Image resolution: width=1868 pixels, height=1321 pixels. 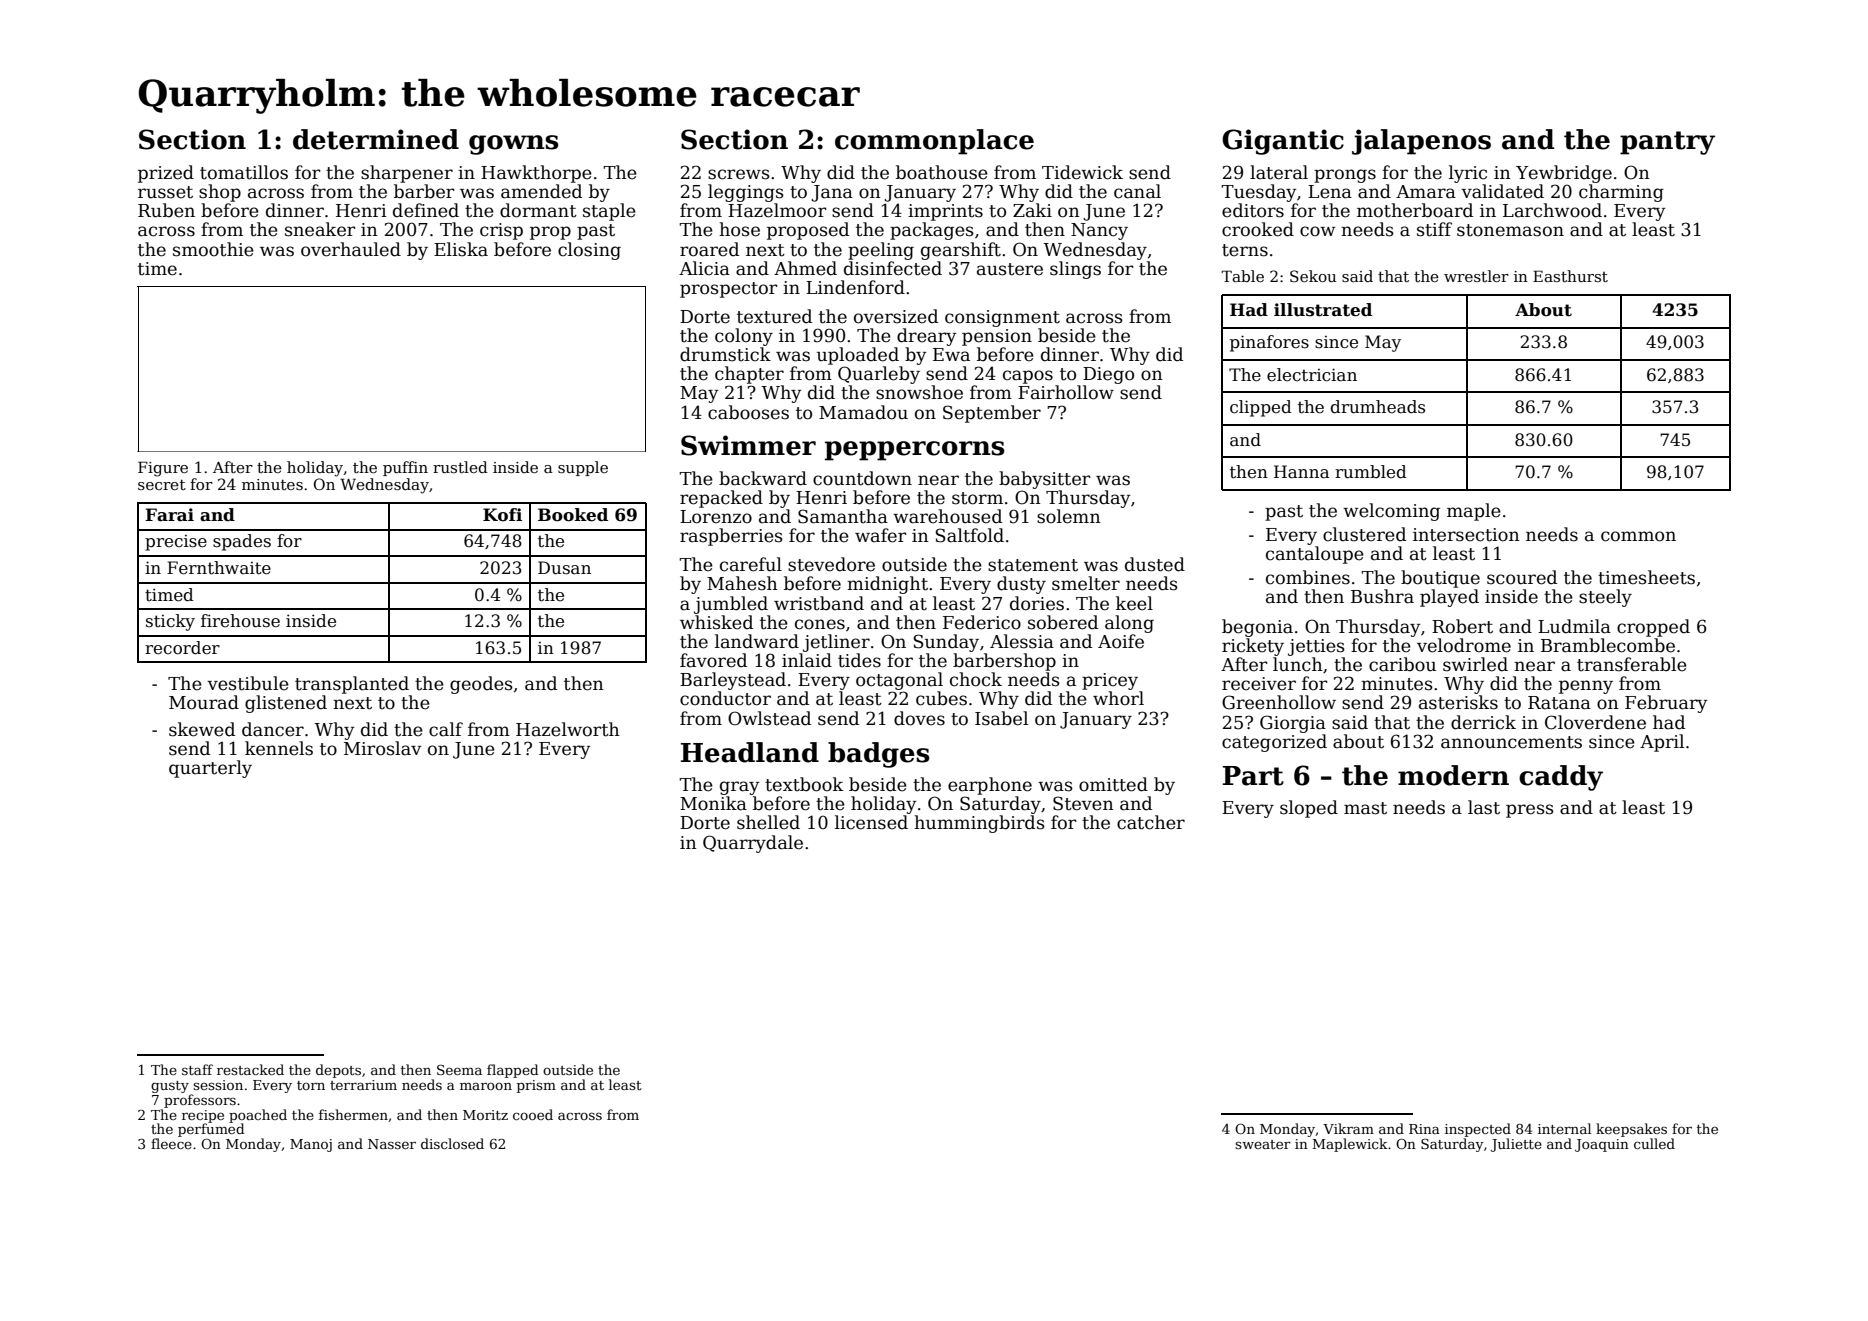 What do you see at coordinates (514, 145) in the image?
I see `gowns` at bounding box center [514, 145].
